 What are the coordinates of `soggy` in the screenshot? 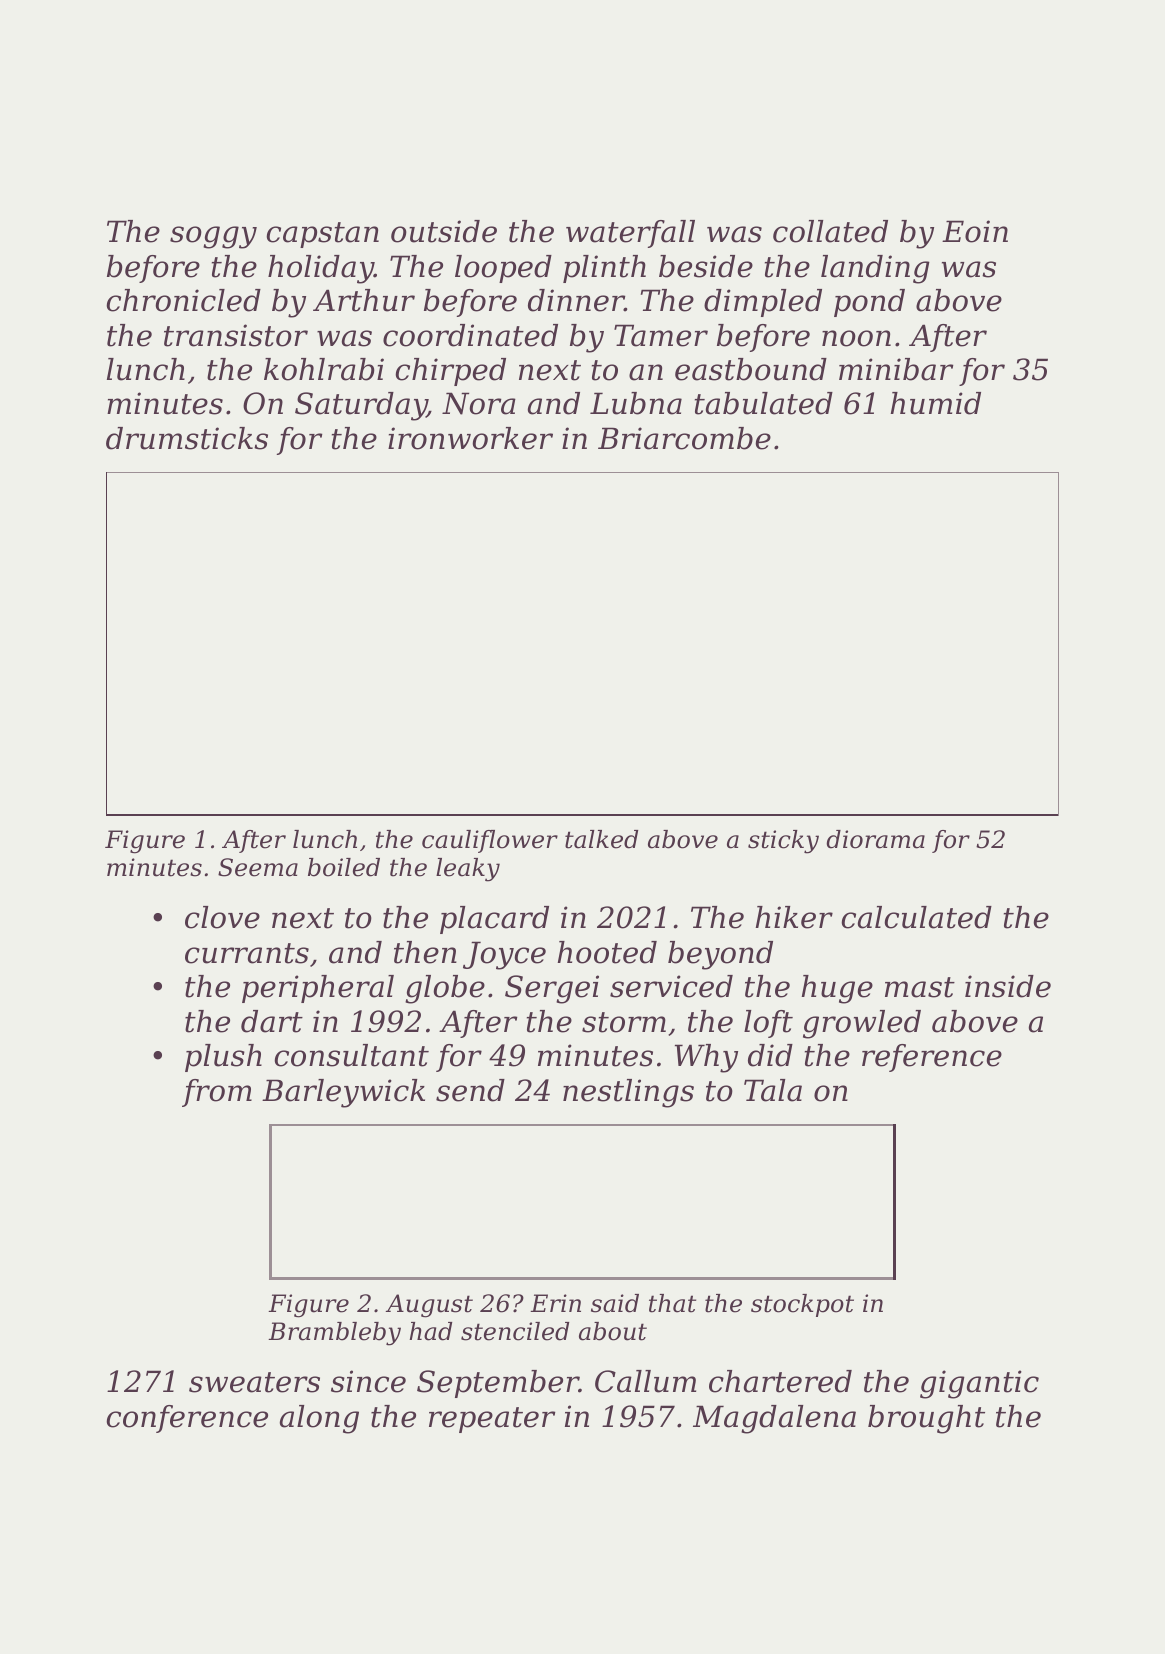 It's located at (213, 237).
